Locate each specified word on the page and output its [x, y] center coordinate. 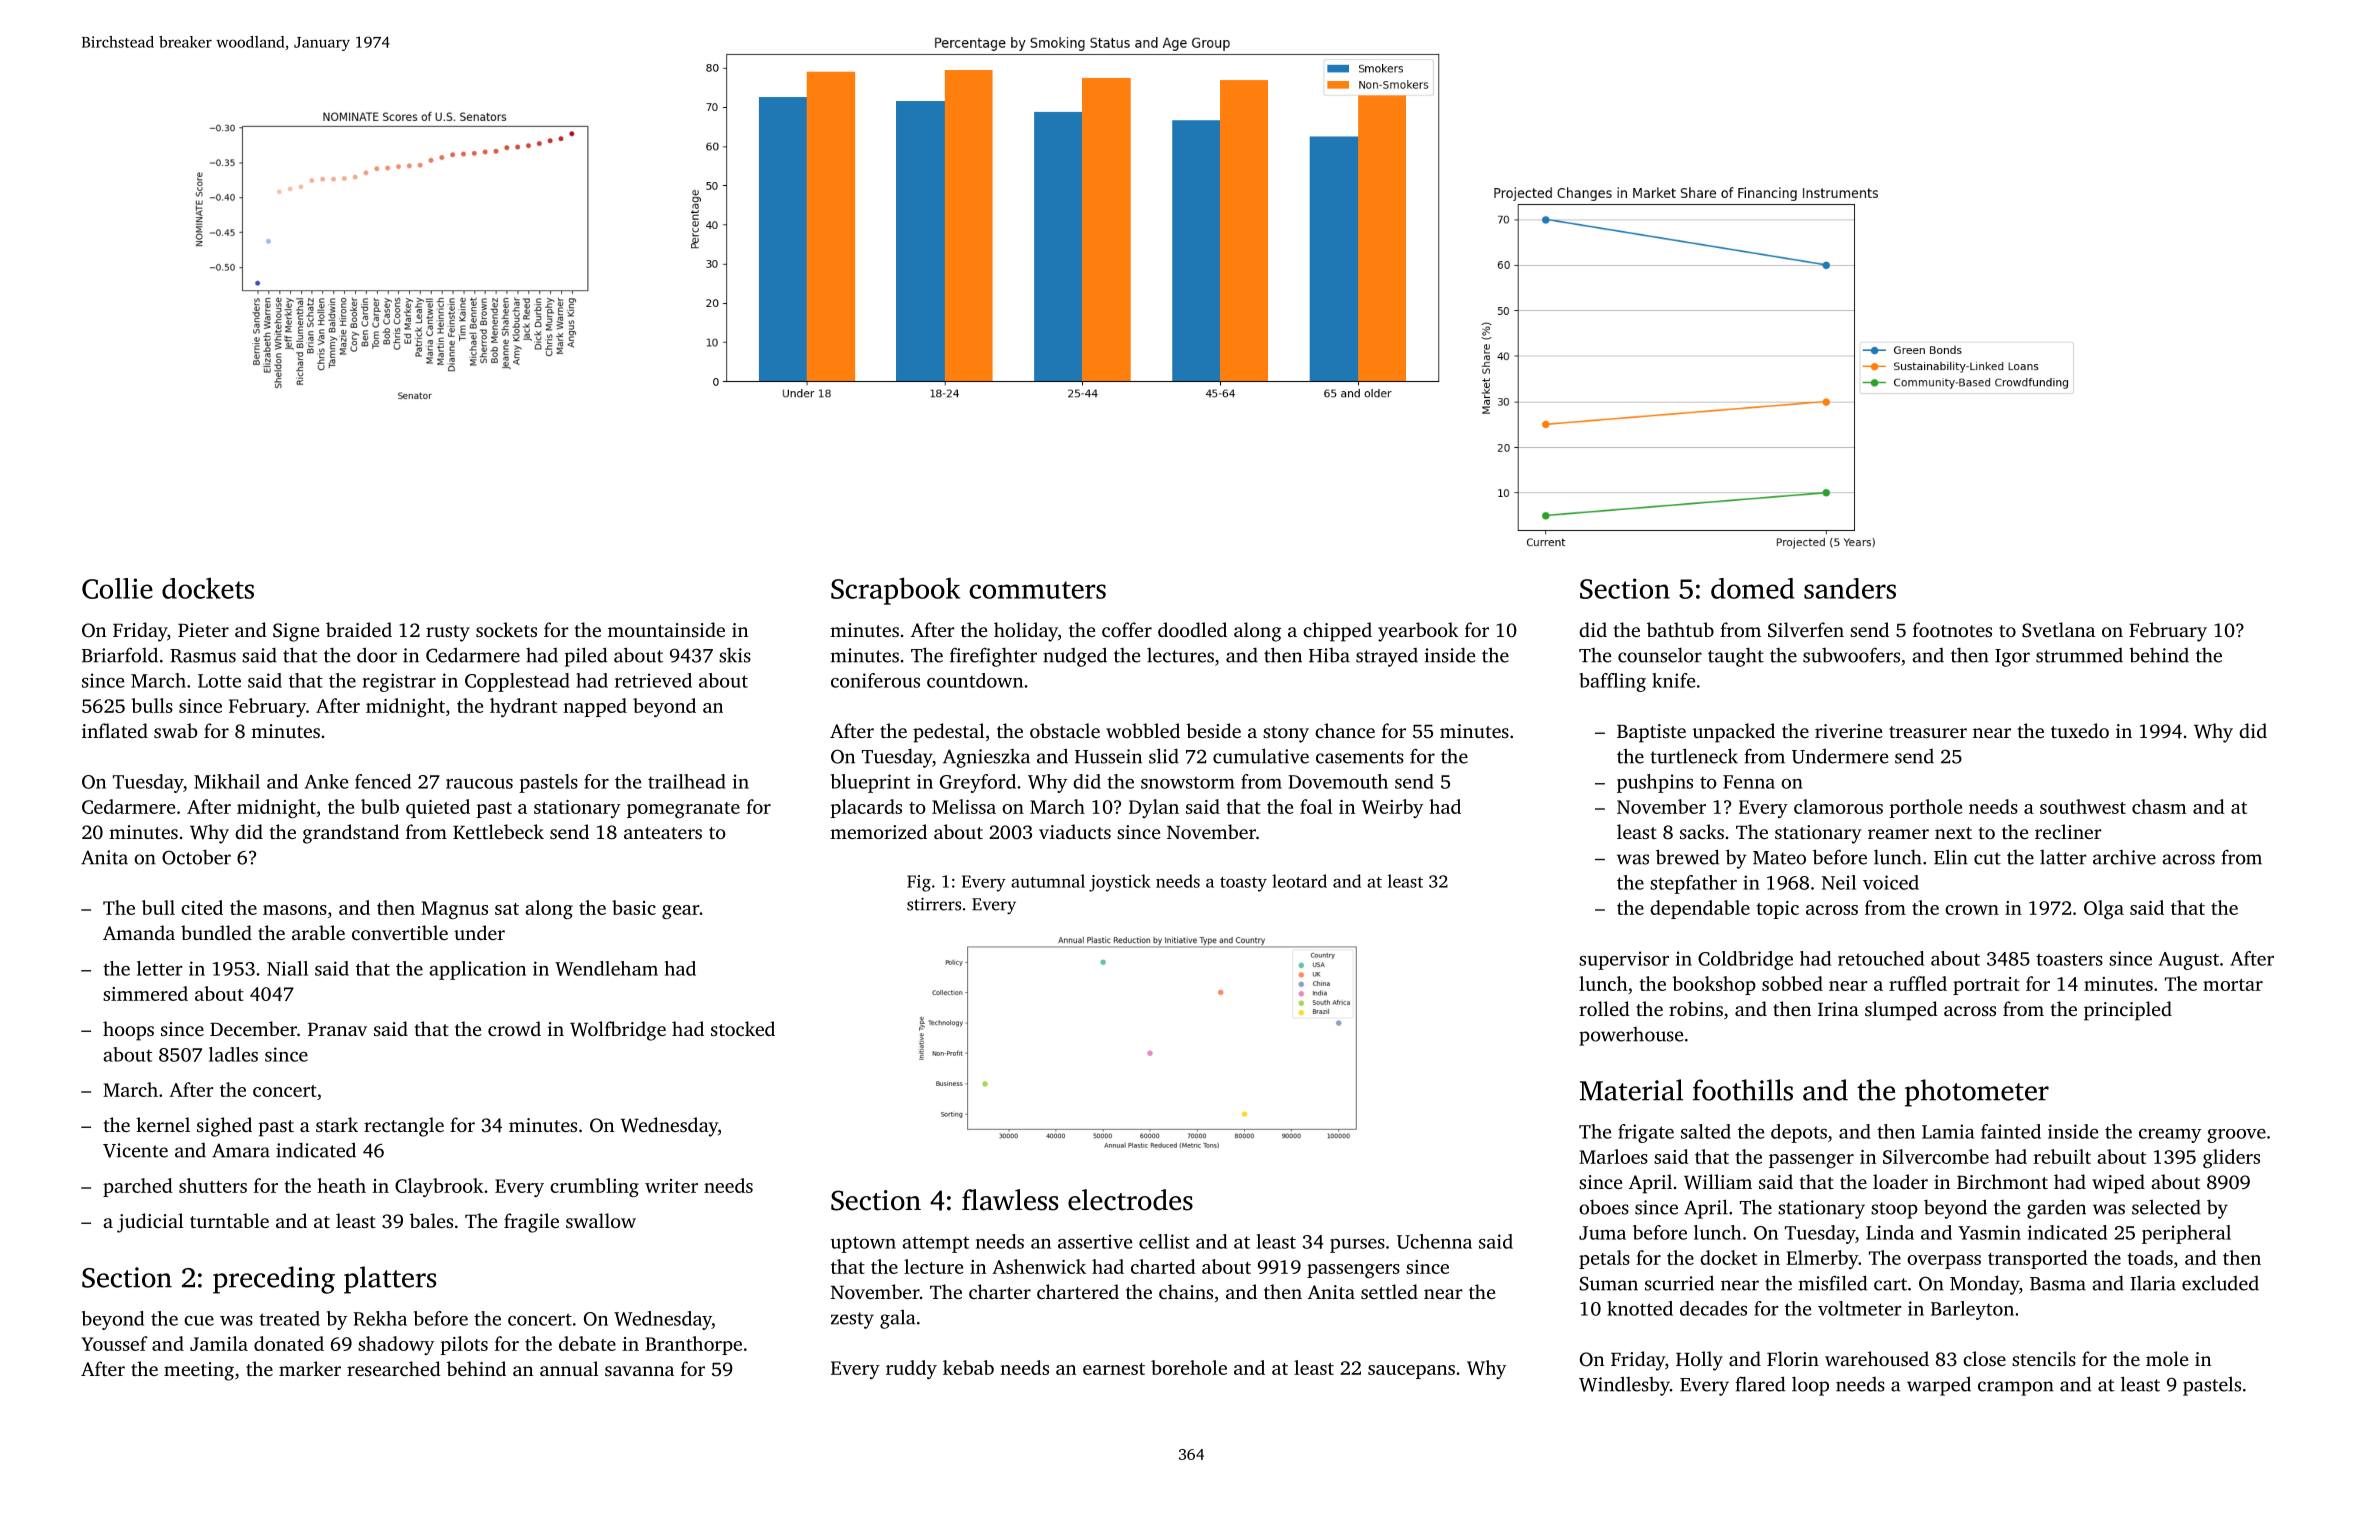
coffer [1127, 629]
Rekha [380, 1318]
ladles [233, 1054]
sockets [506, 629]
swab [175, 730]
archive [2124, 857]
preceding [274, 1280]
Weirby [1392, 808]
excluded [2220, 1283]
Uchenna [1434, 1241]
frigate [1646, 1133]
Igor [2012, 658]
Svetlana [2058, 630]
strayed [1387, 657]
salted [1706, 1131]
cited [202, 907]
